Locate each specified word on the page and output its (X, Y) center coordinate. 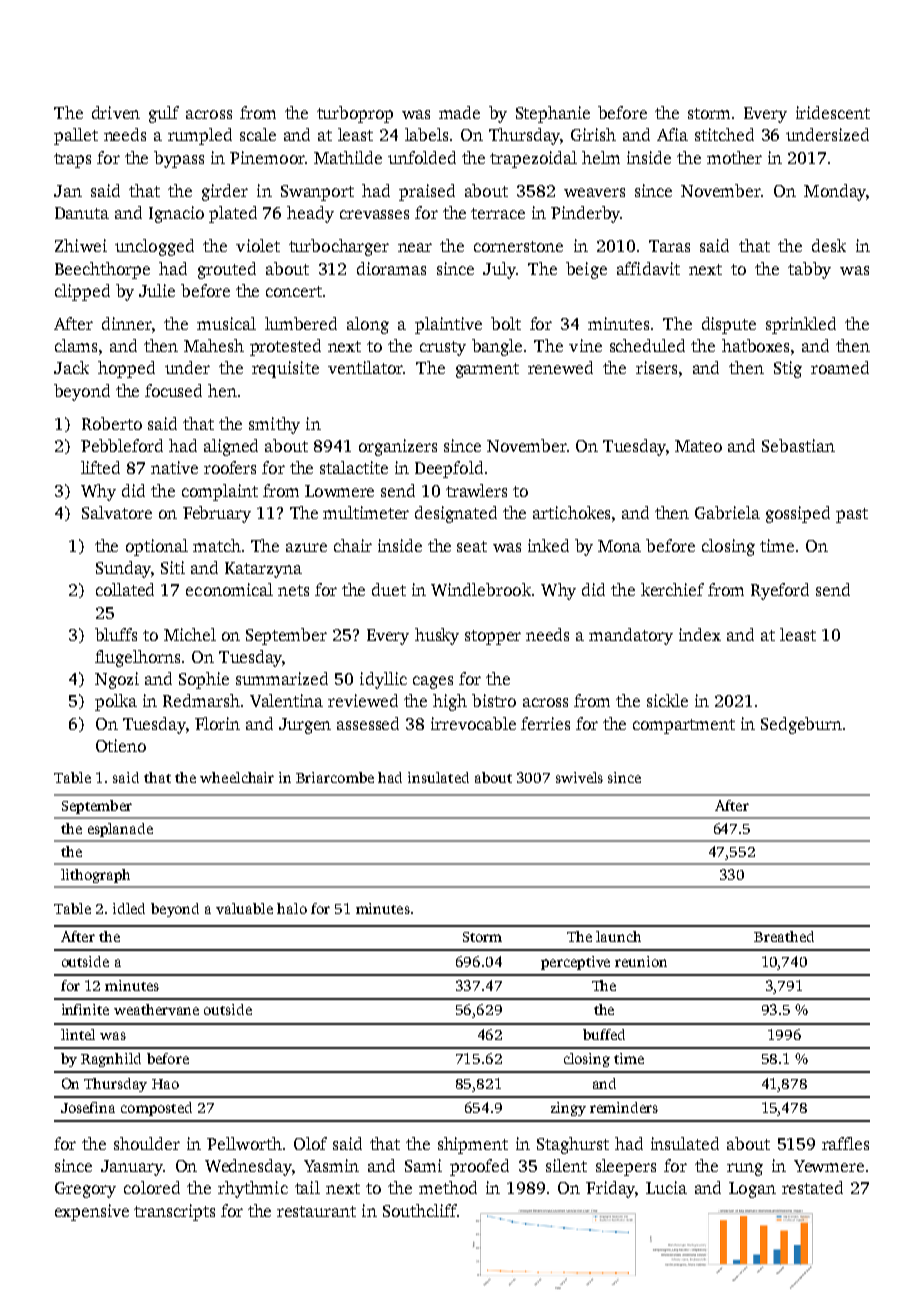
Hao (165, 1084)
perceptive (575, 963)
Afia (672, 134)
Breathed (784, 936)
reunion (641, 961)
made (459, 112)
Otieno (121, 745)
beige (586, 270)
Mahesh (214, 345)
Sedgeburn (801, 725)
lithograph (95, 876)
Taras (669, 246)
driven (116, 112)
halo (292, 908)
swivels (579, 777)
